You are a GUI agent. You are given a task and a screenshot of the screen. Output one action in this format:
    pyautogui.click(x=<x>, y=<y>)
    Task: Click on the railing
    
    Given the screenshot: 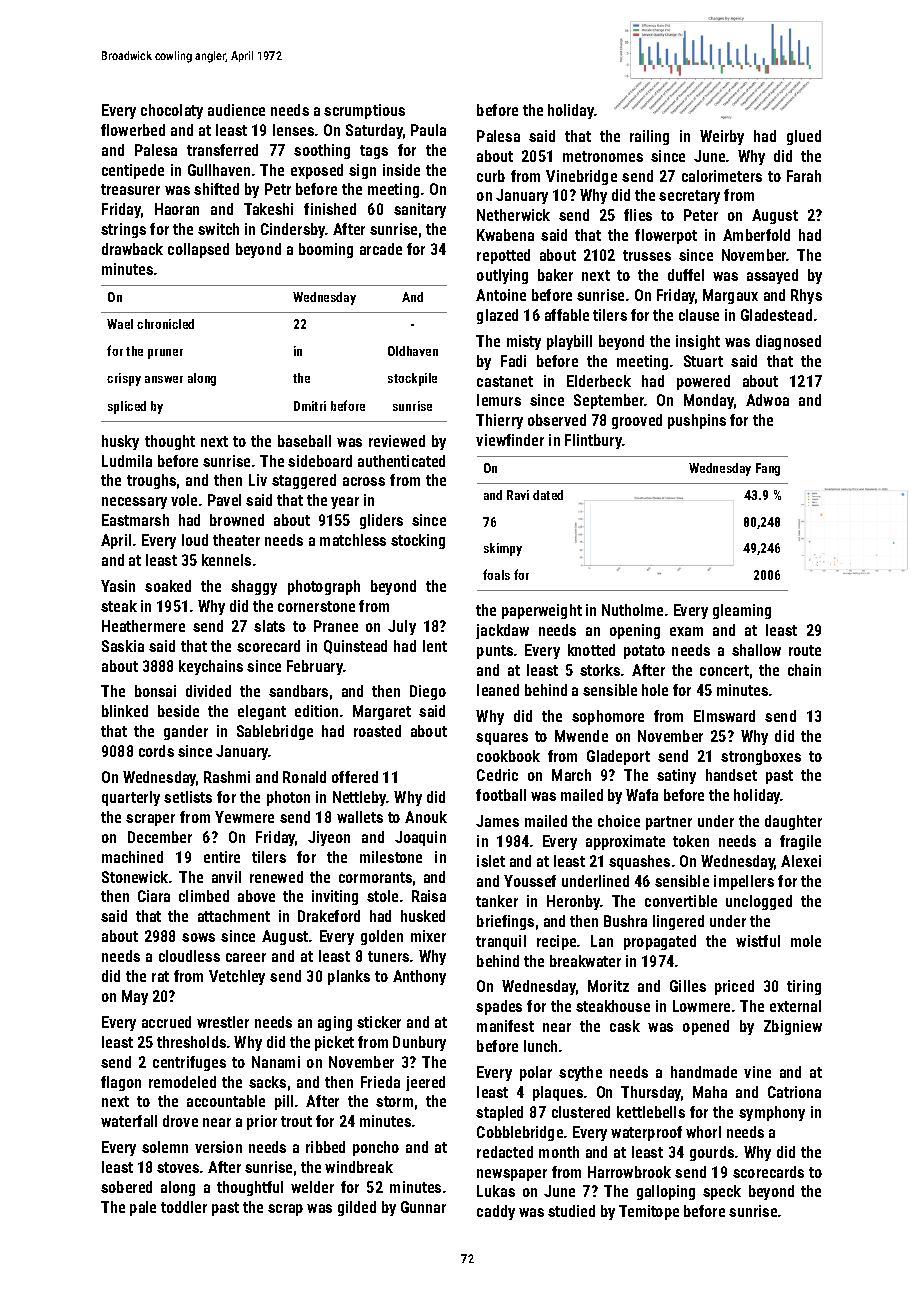 What is the action you would take?
    pyautogui.click(x=649, y=137)
